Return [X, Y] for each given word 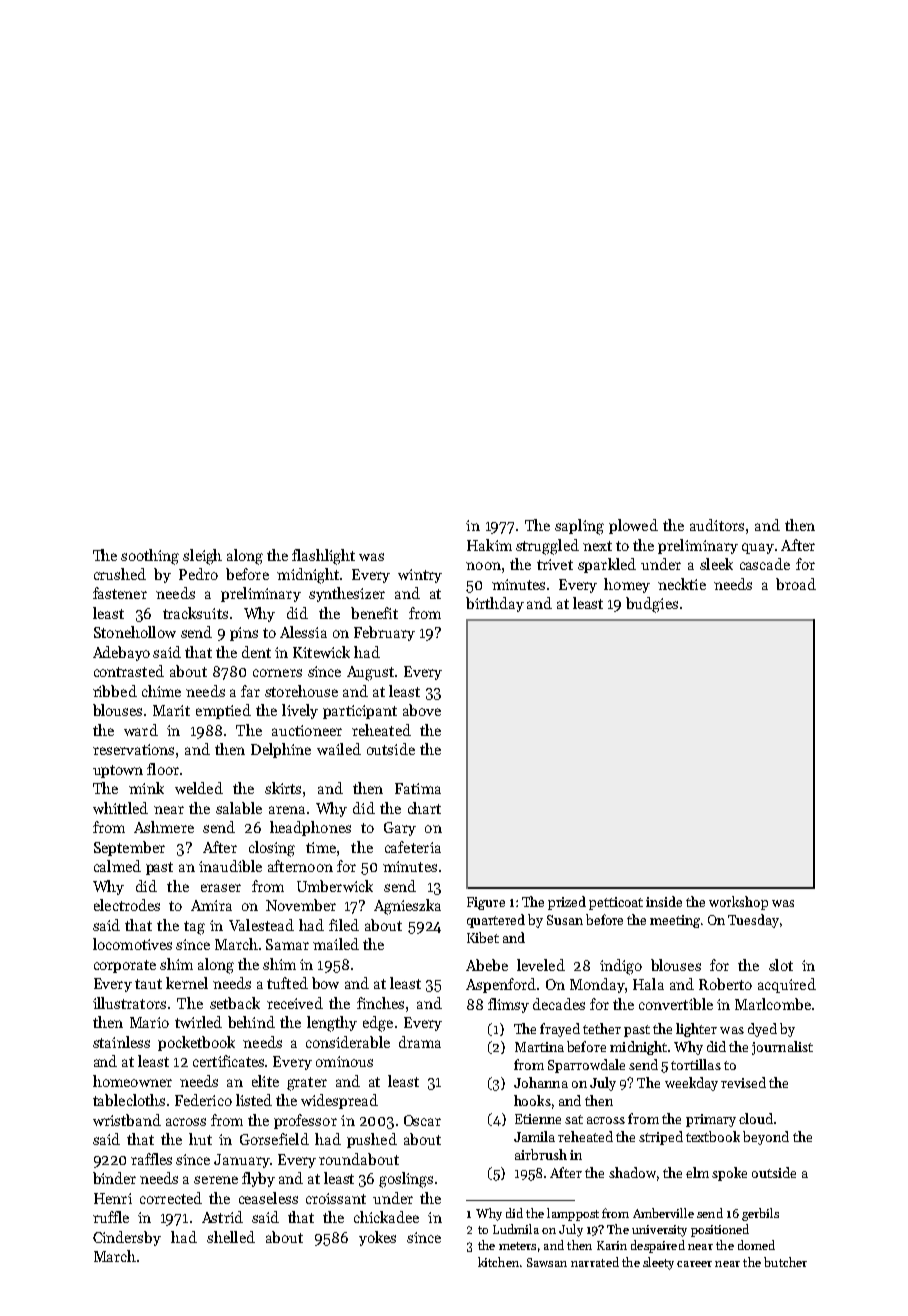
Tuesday [753, 921]
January [242, 1161]
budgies [652, 605]
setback [235, 1003]
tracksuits [195, 613]
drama [420, 1042]
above [422, 710]
